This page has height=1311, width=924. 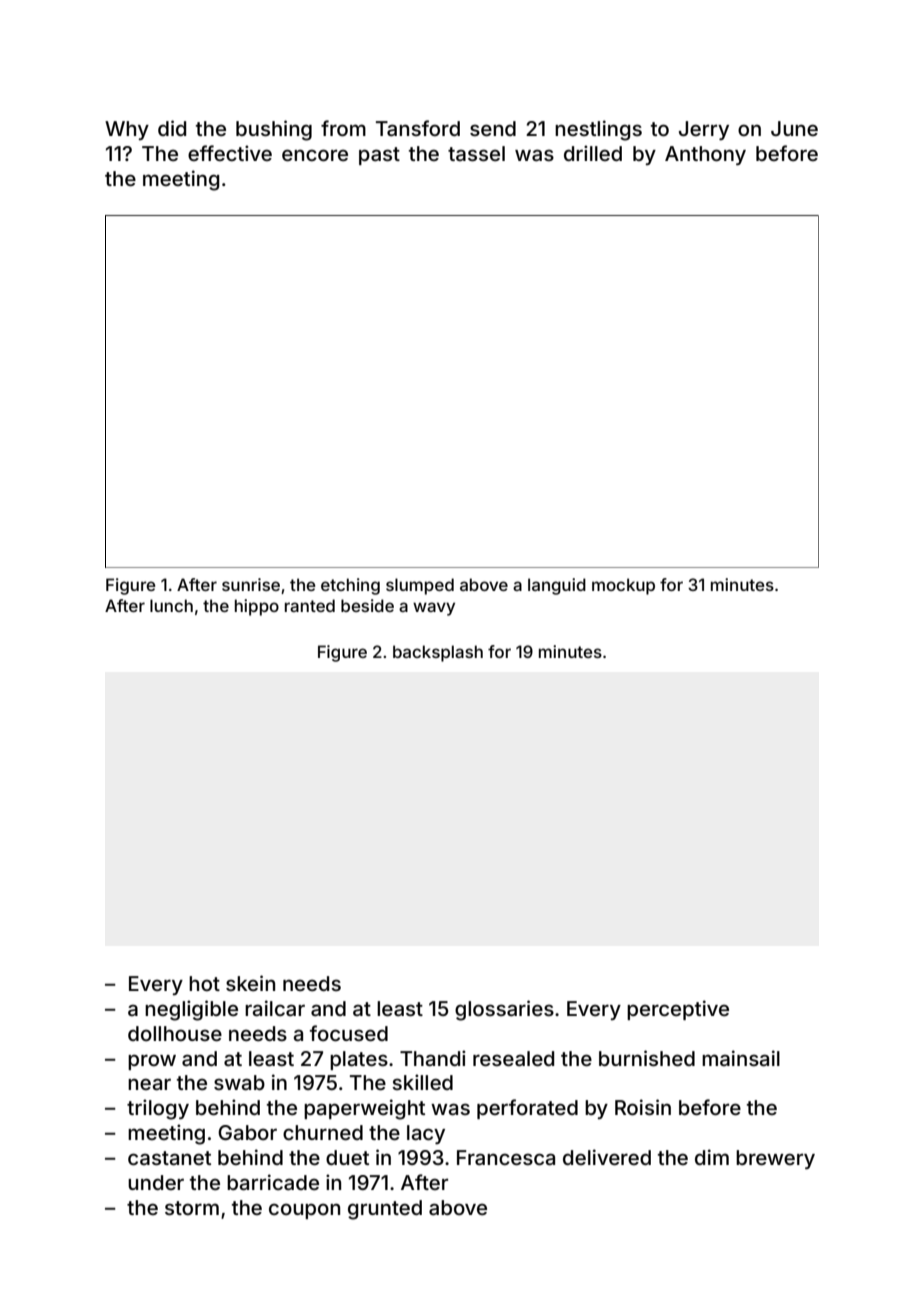 What do you see at coordinates (251, 584) in the page?
I see `sunrise` at bounding box center [251, 584].
